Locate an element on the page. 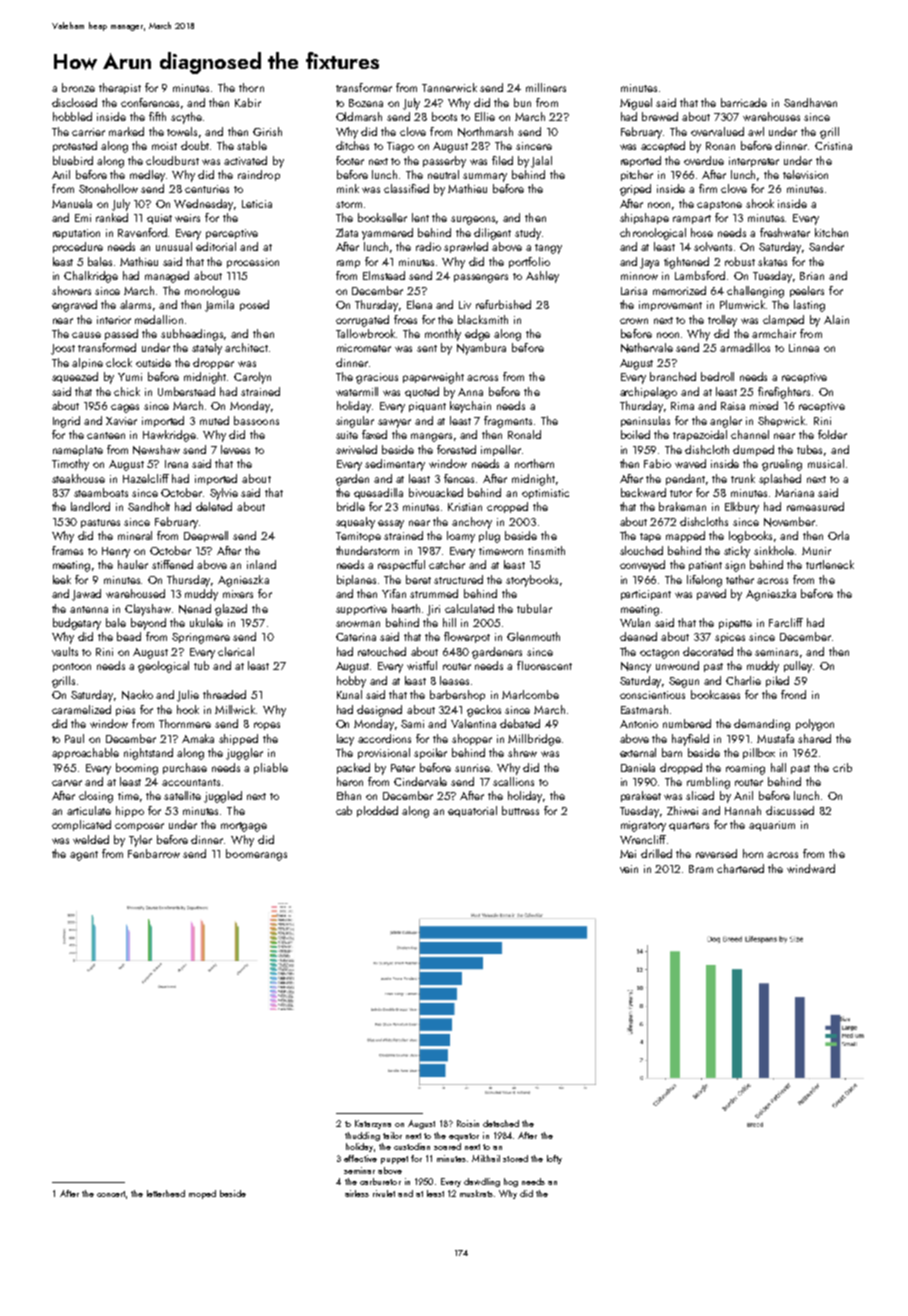  essay is located at coordinates (391, 524).
